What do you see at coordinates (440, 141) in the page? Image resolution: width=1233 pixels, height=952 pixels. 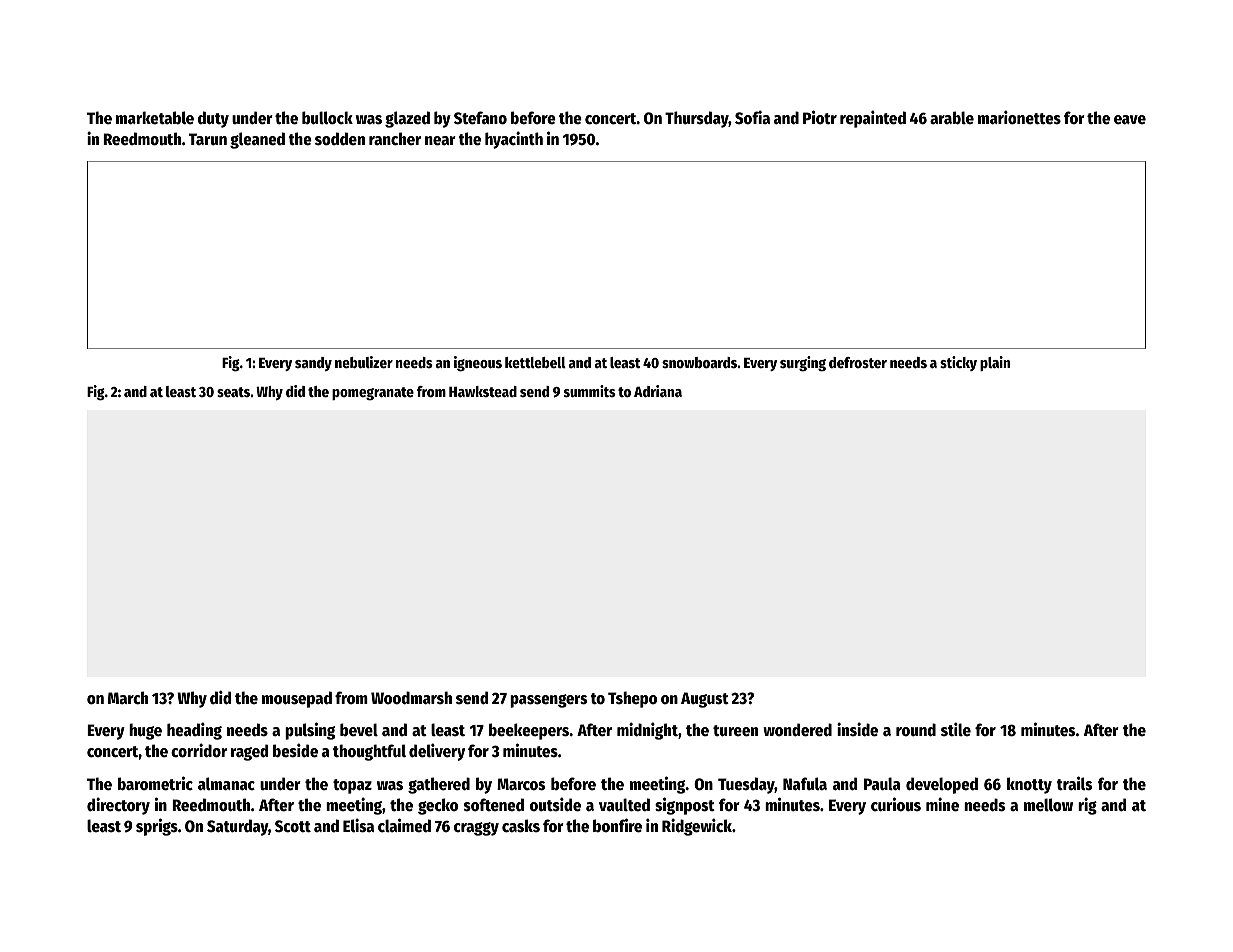 I see `near` at bounding box center [440, 141].
